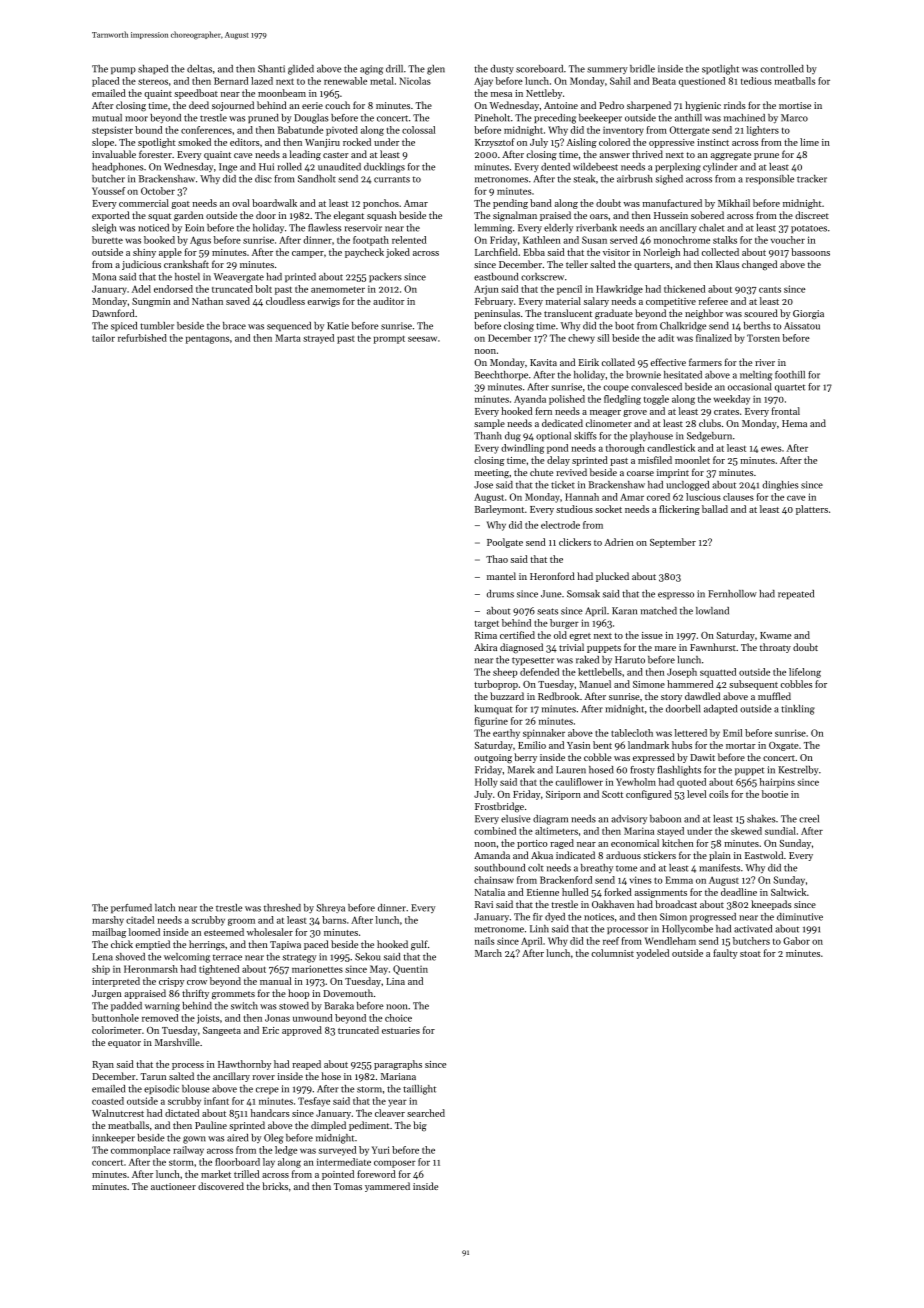 This screenshot has height=1308, width=924. Describe the element at coordinates (786, 411) in the screenshot. I see `frontal` at that location.
